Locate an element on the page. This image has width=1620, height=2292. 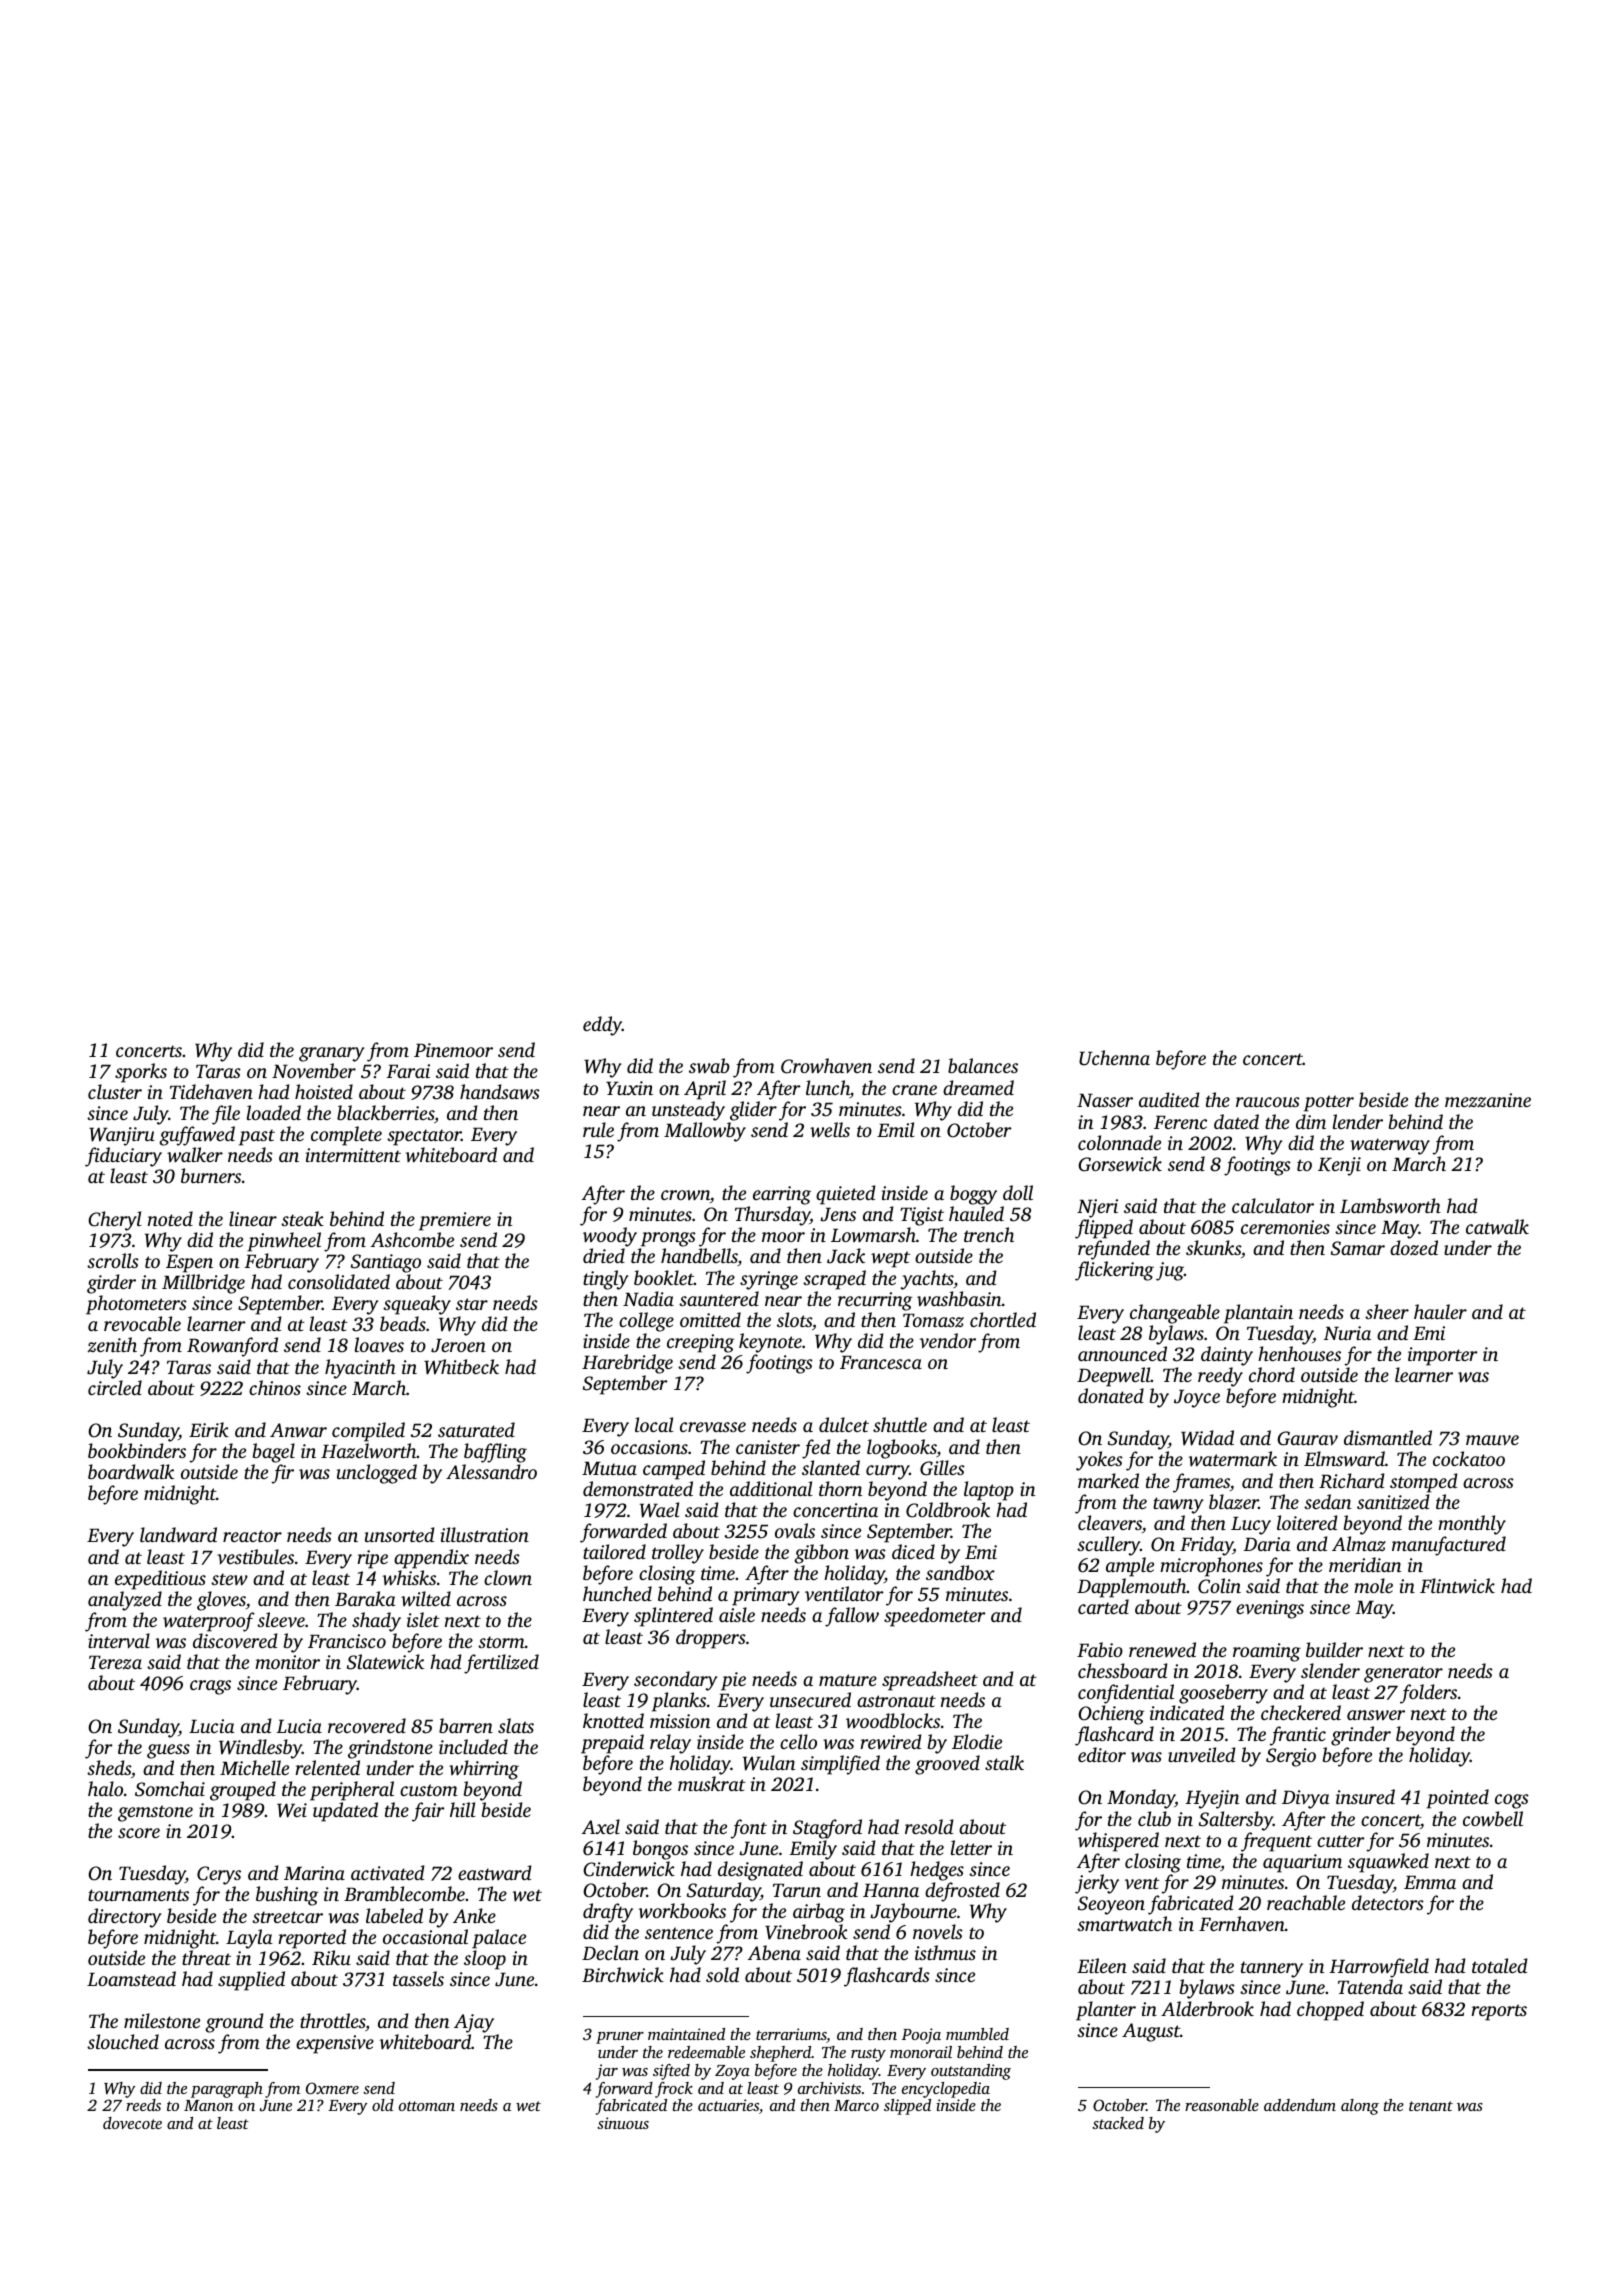
eddy is located at coordinates (602, 1026).
